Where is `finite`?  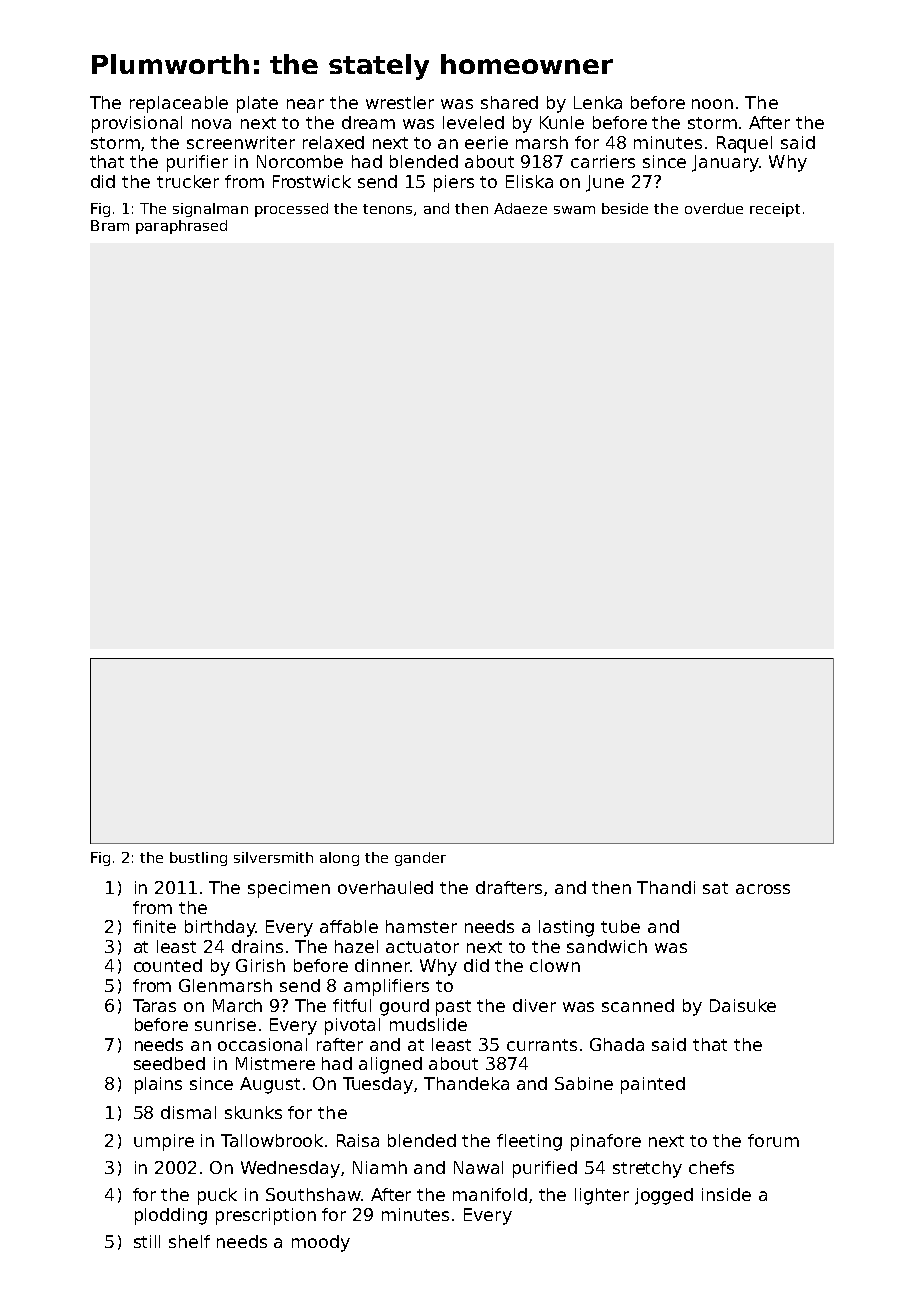 finite is located at coordinates (154, 926).
